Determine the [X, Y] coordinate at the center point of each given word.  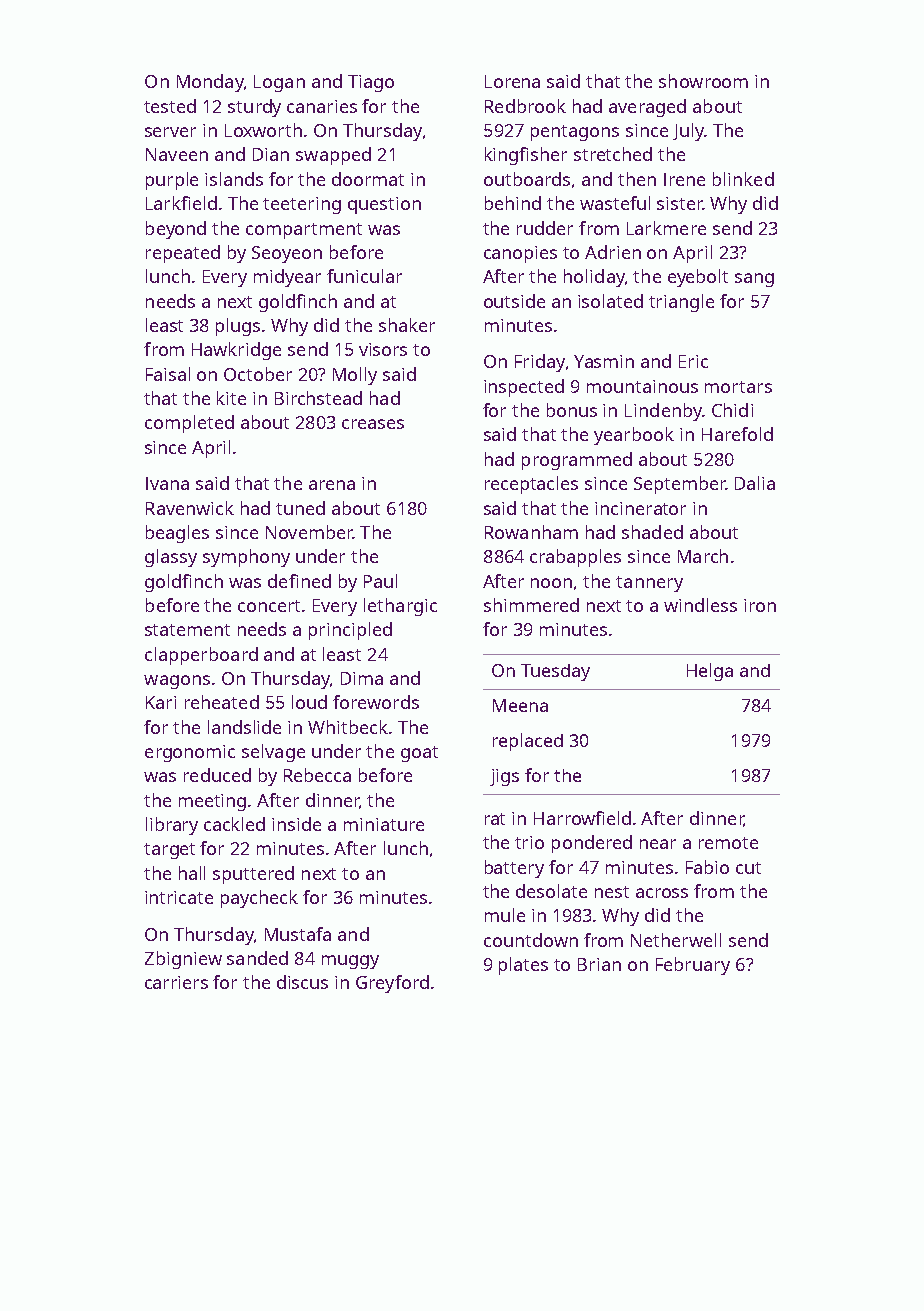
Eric [693, 361]
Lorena [512, 81]
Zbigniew [183, 960]
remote [728, 843]
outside [514, 301]
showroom [703, 81]
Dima [362, 678]
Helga [710, 672]
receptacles [531, 485]
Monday [210, 83]
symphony [246, 558]
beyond [176, 230]
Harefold [737, 434]
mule [505, 915]
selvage [273, 753]
